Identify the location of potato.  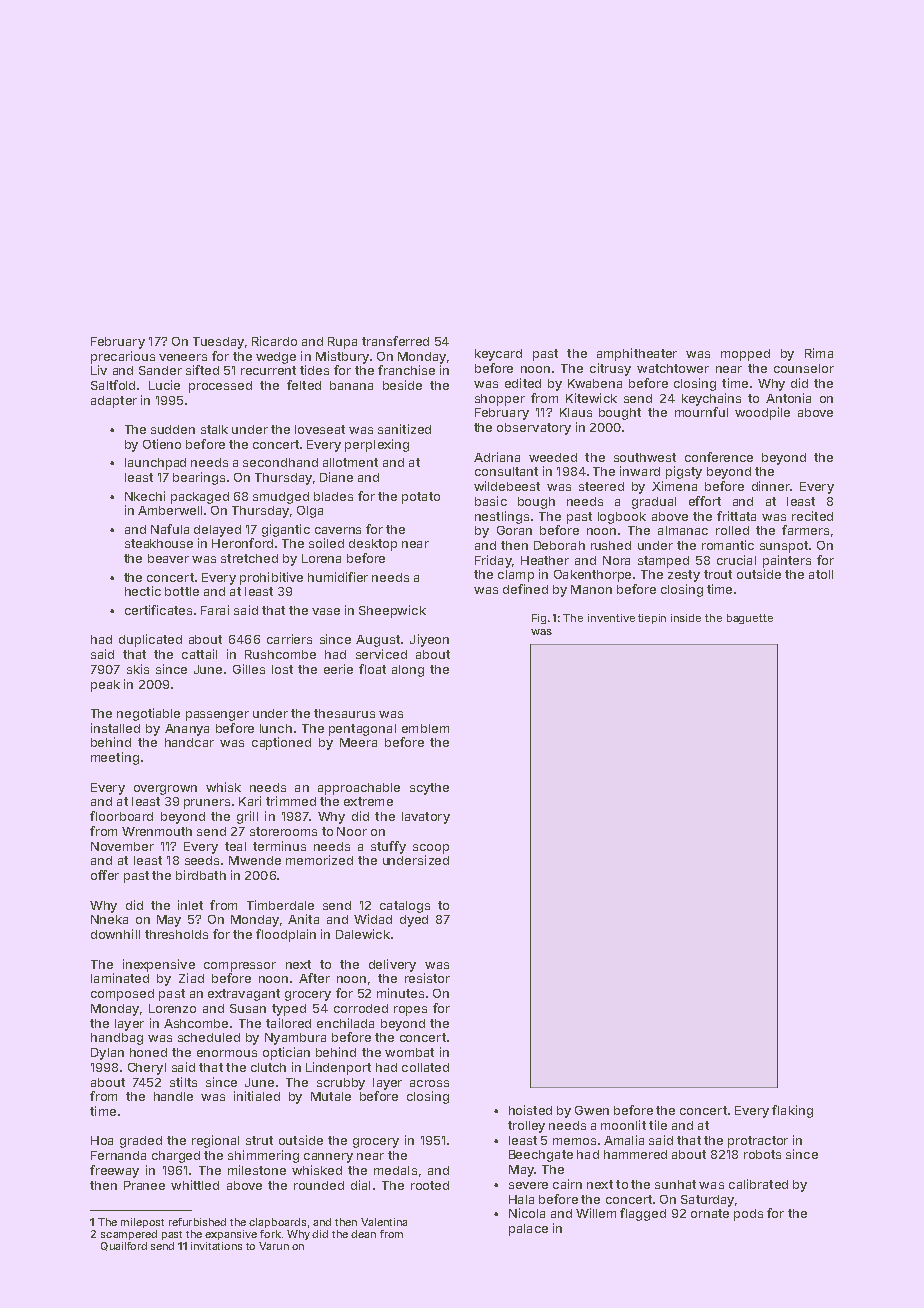
(421, 498).
